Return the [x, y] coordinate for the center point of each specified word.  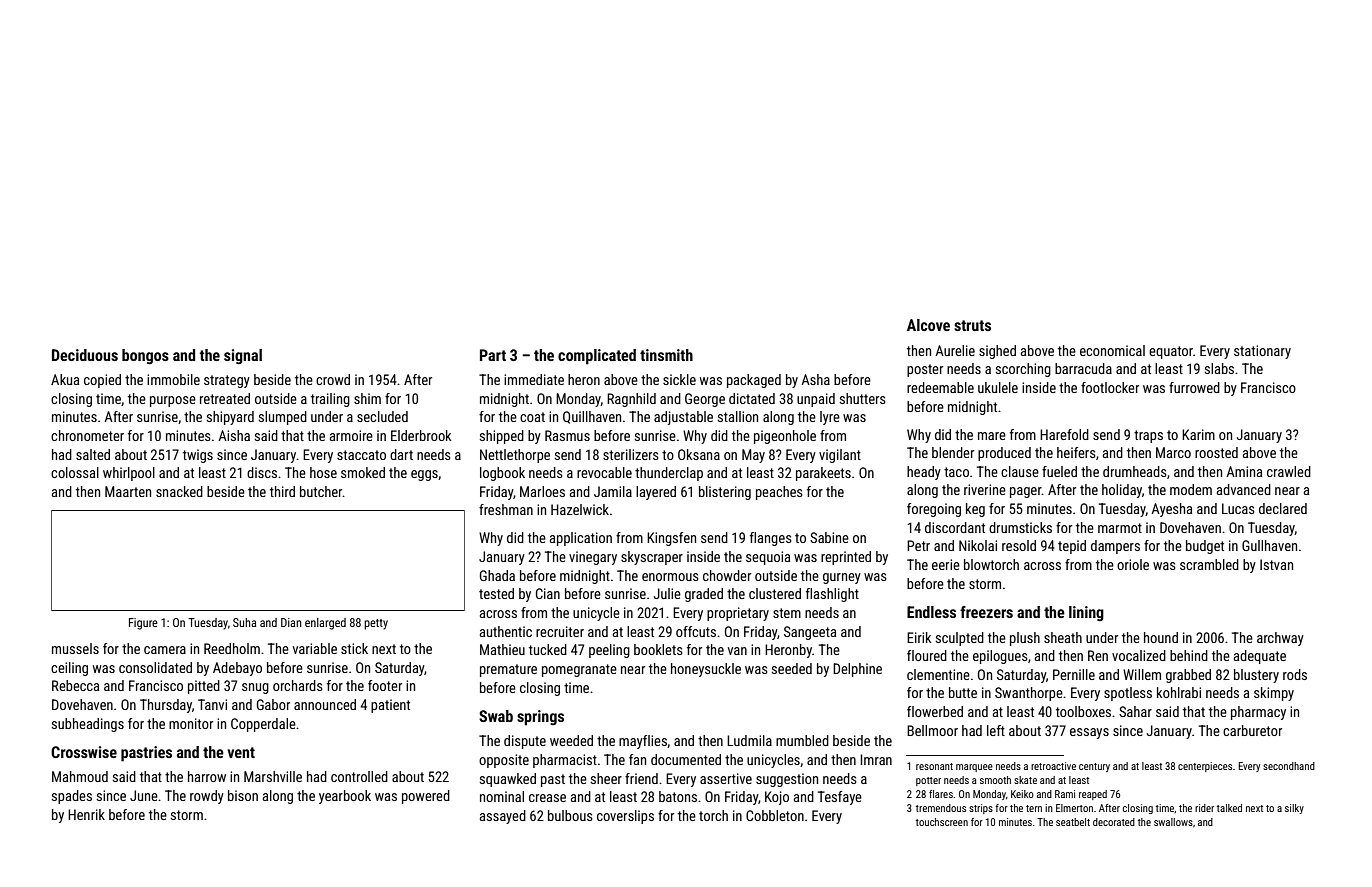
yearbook [345, 797]
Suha [244, 622]
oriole [1133, 564]
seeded [792, 668]
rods [1295, 674]
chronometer [87, 435]
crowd [333, 379]
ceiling [69, 669]
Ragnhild [631, 400]
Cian [548, 593]
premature [508, 670]
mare [992, 436]
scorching [1023, 370]
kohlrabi [1179, 692]
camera [165, 650]
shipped [502, 437]
